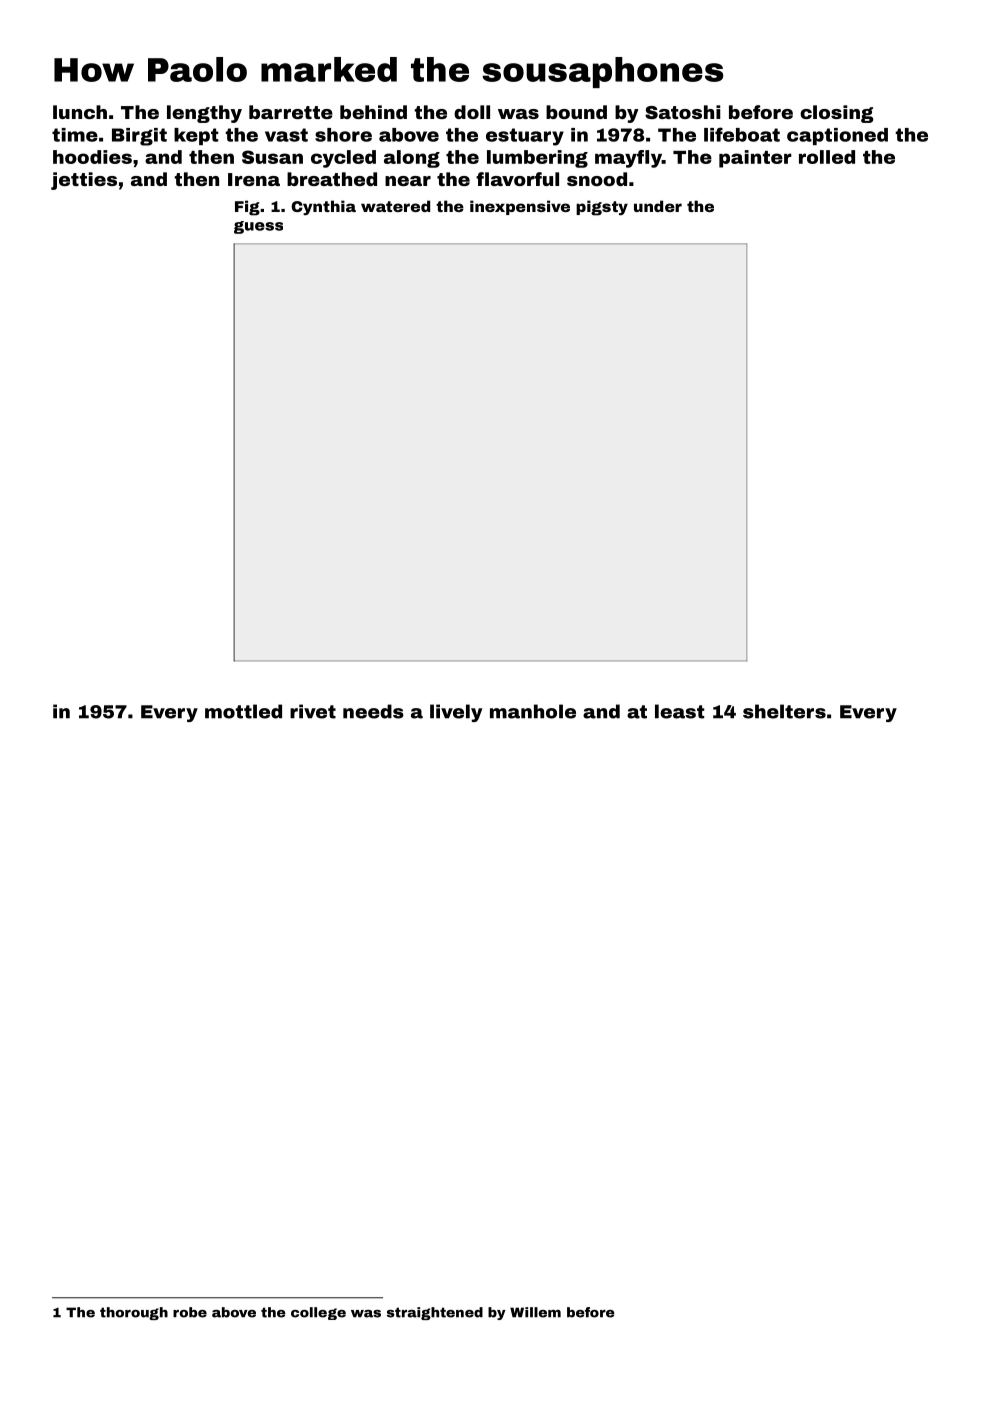 This page has width=981, height=1421. What do you see at coordinates (827, 157) in the page?
I see `rolled` at bounding box center [827, 157].
